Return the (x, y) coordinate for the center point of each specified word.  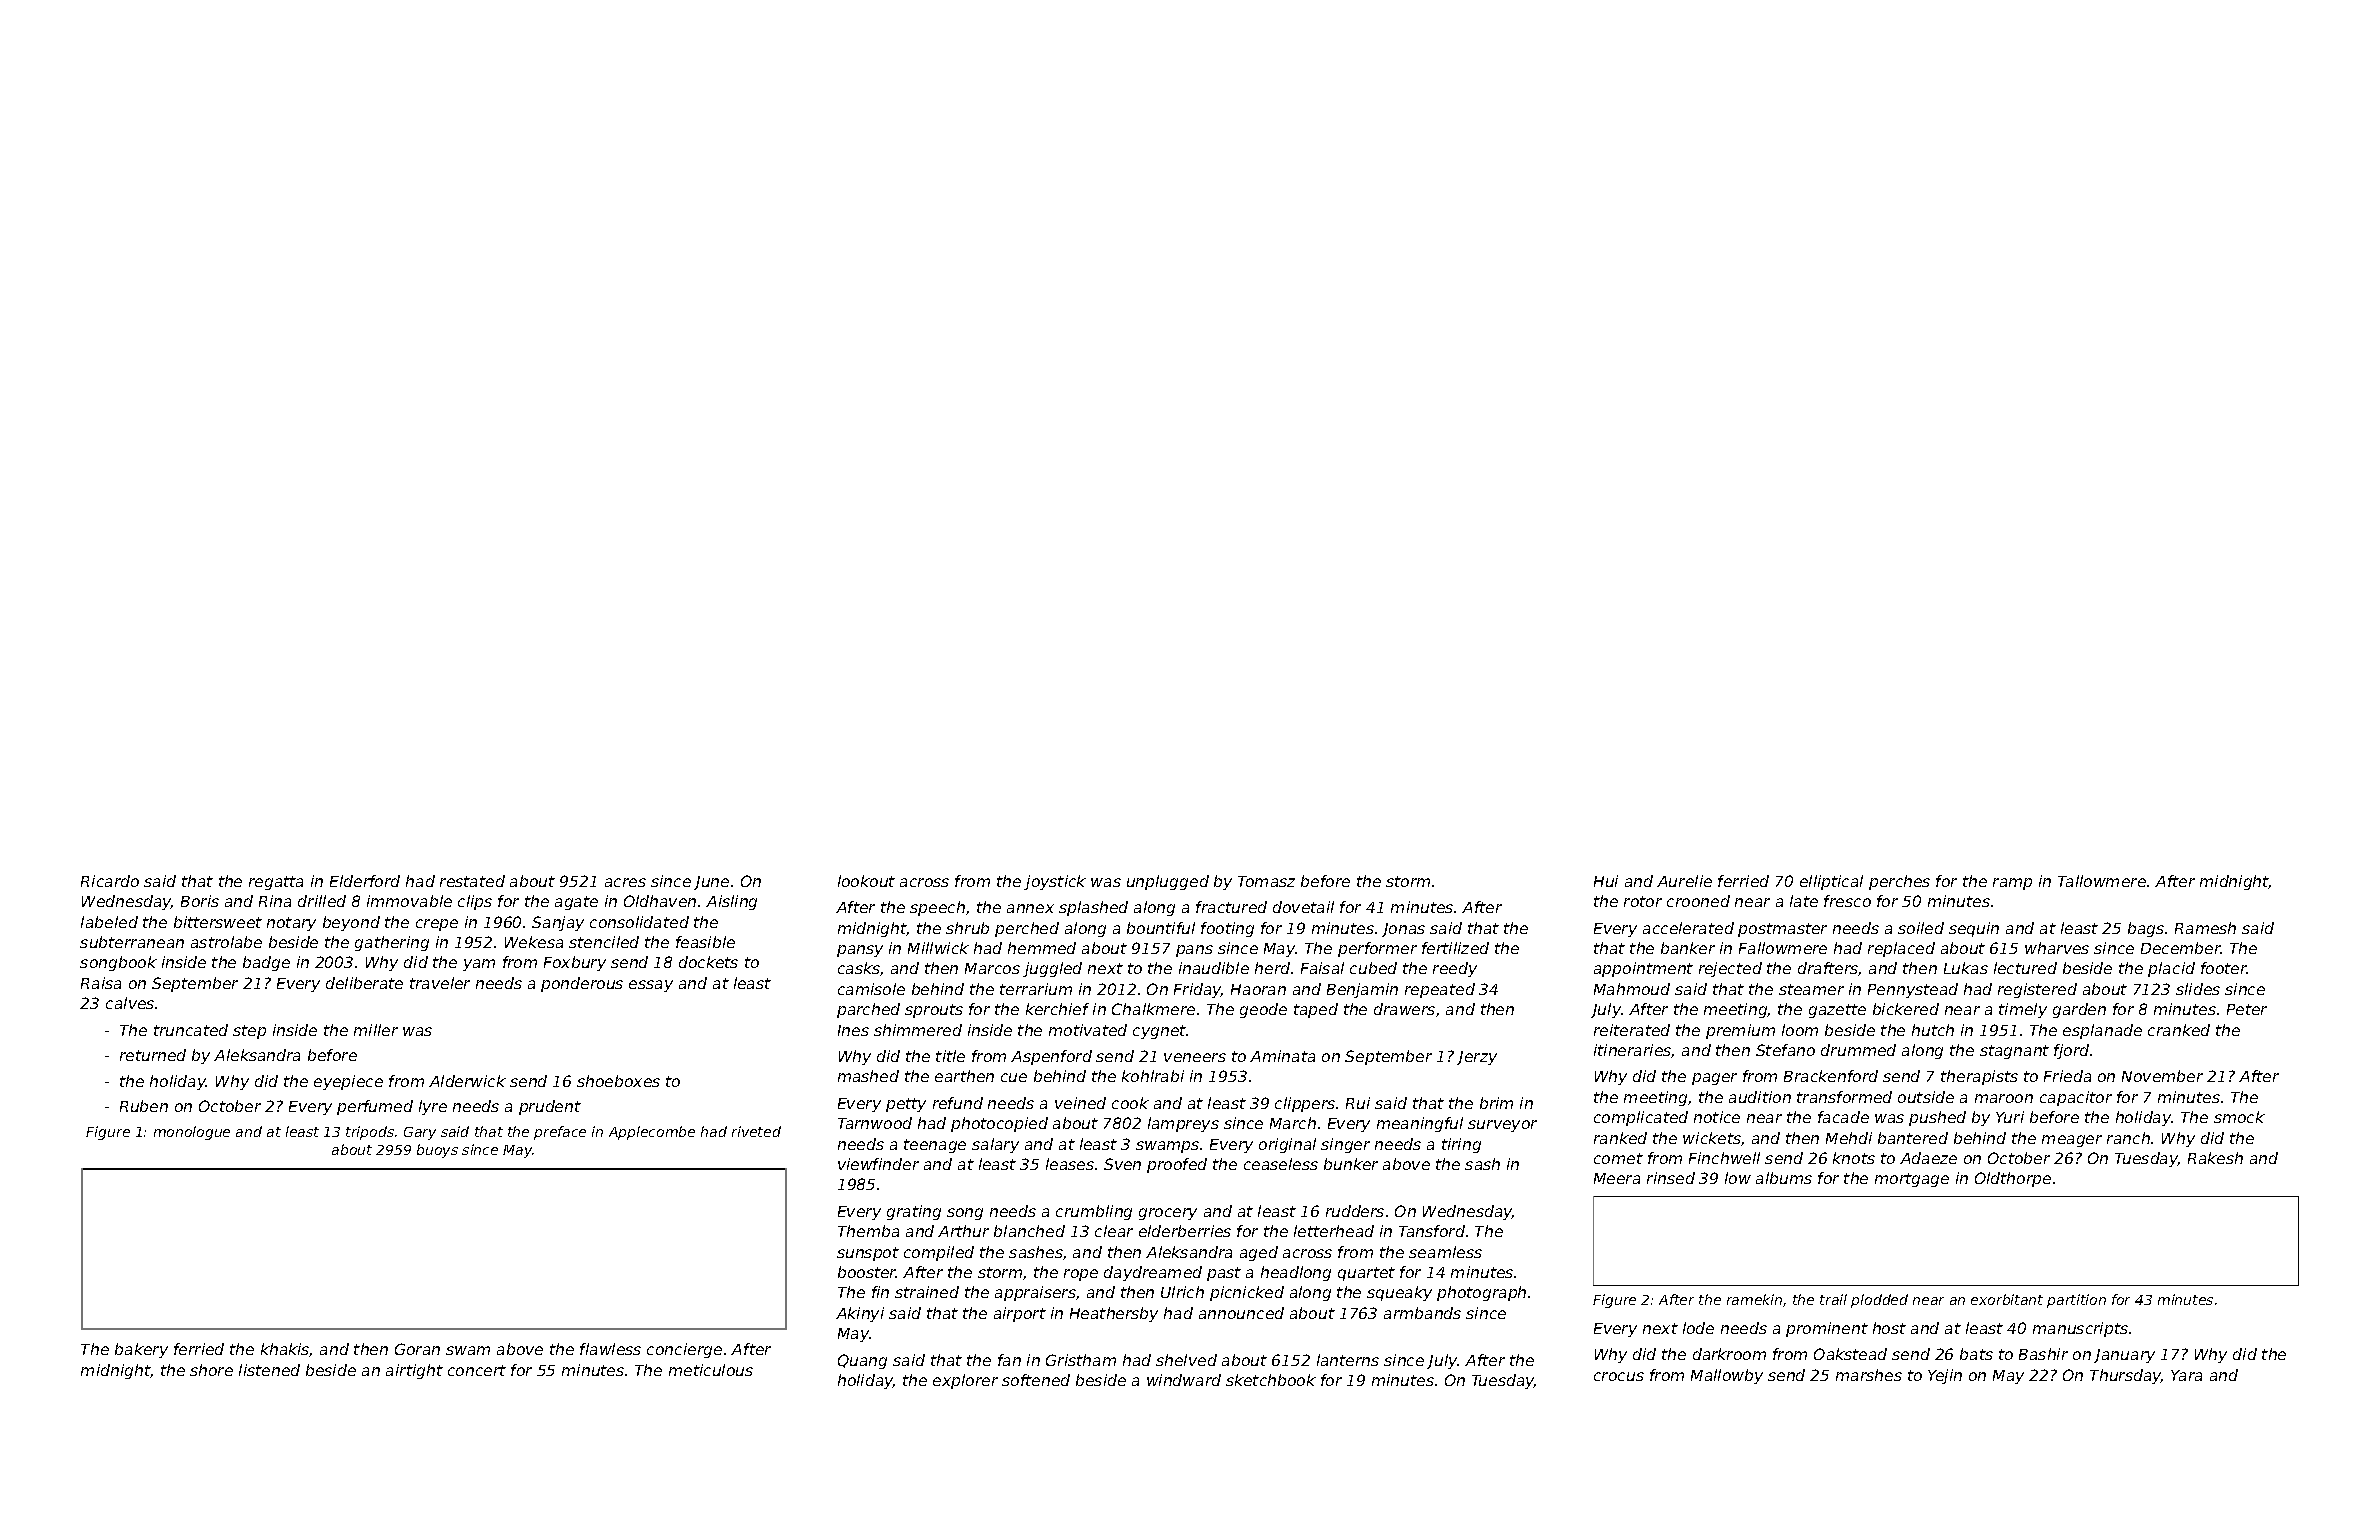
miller (376, 1030)
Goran (417, 1349)
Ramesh (2205, 928)
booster (867, 1272)
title (950, 1056)
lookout (866, 881)
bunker (1351, 1164)
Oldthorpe (2013, 1179)
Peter (2247, 1009)
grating (914, 1212)
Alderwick (467, 1081)
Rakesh (2215, 1158)
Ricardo (110, 881)
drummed (1858, 1050)
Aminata (1282, 1056)
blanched (1029, 1231)
